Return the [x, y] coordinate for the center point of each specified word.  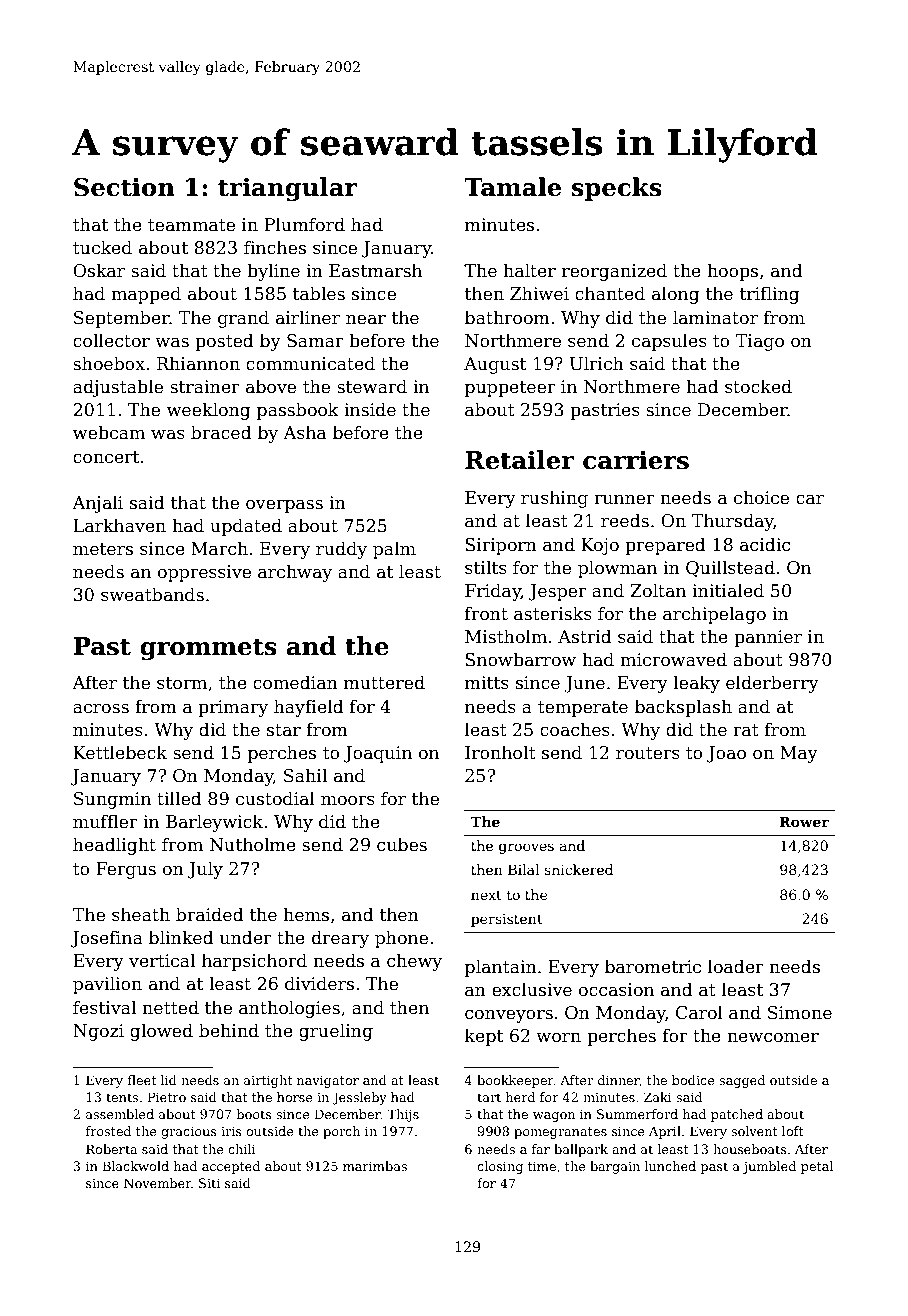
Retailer [519, 460]
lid [169, 1080]
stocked [758, 386]
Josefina [107, 939]
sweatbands [152, 594]
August [495, 365]
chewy [414, 962]
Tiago [759, 342]
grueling [336, 1032]
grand [243, 319]
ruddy [341, 550]
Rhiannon [198, 363]
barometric [653, 966]
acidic [765, 544]
